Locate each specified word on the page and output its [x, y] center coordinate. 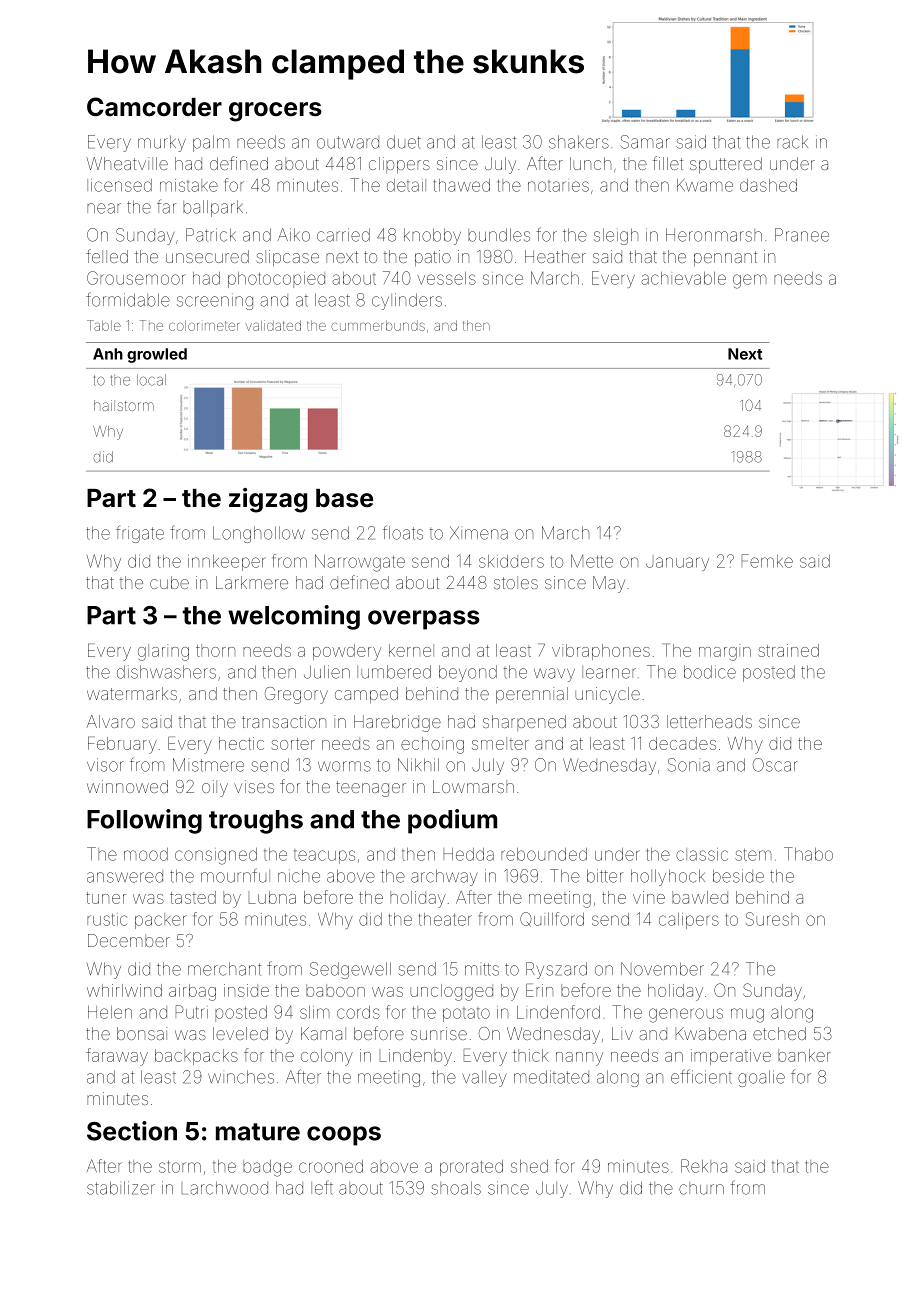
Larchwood [225, 1188]
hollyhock [668, 877]
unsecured [207, 256]
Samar [645, 142]
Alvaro [111, 721]
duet [404, 142]
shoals [456, 1188]
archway [444, 877]
